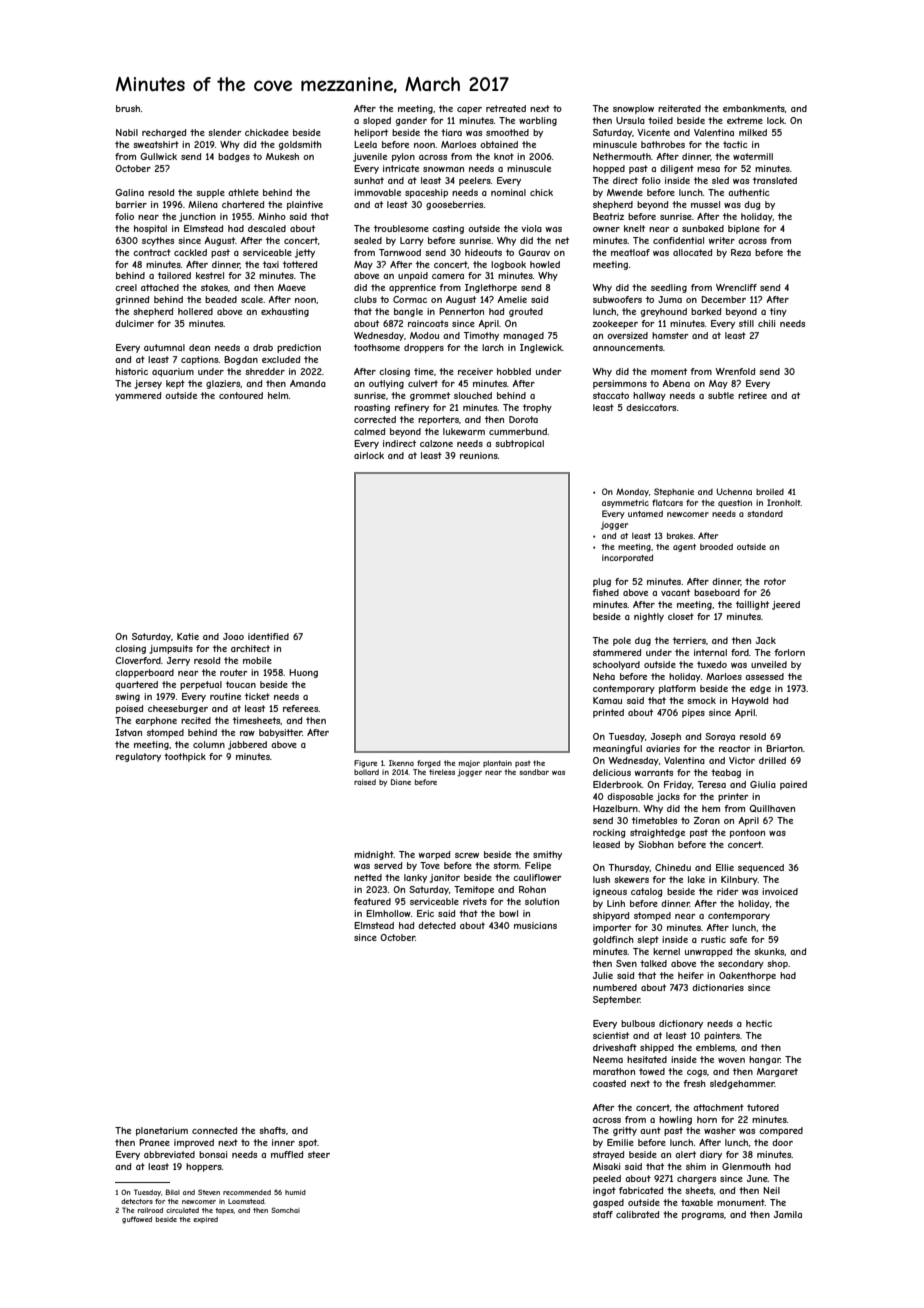 The image size is (924, 1308). Describe the element at coordinates (303, 673) in the screenshot. I see `Huong` at that location.
